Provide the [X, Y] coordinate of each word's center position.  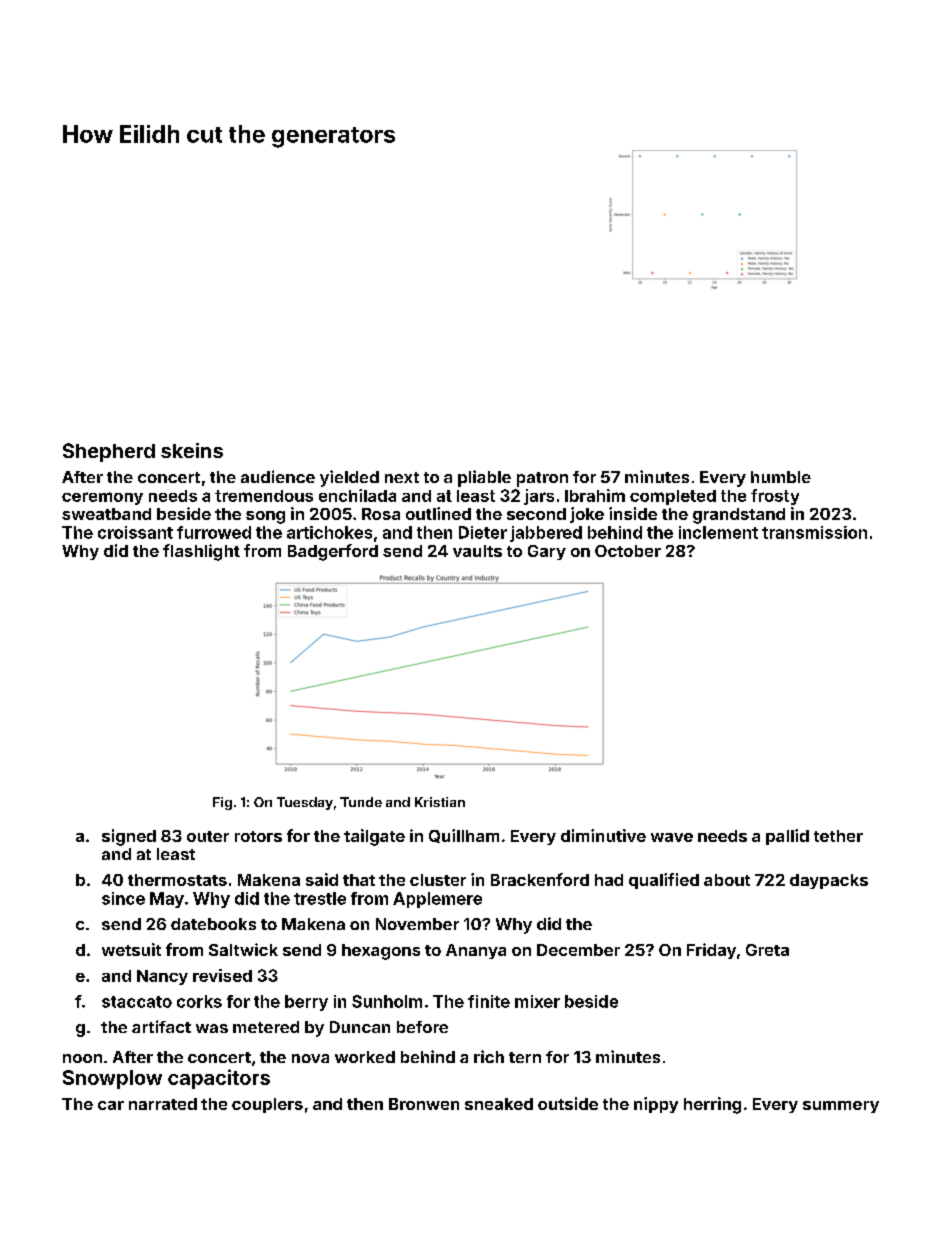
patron [542, 479]
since [123, 898]
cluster [438, 880]
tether [838, 836]
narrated [163, 1104]
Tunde [361, 802]
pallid [787, 837]
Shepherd [109, 452]
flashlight [201, 552]
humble [781, 477]
